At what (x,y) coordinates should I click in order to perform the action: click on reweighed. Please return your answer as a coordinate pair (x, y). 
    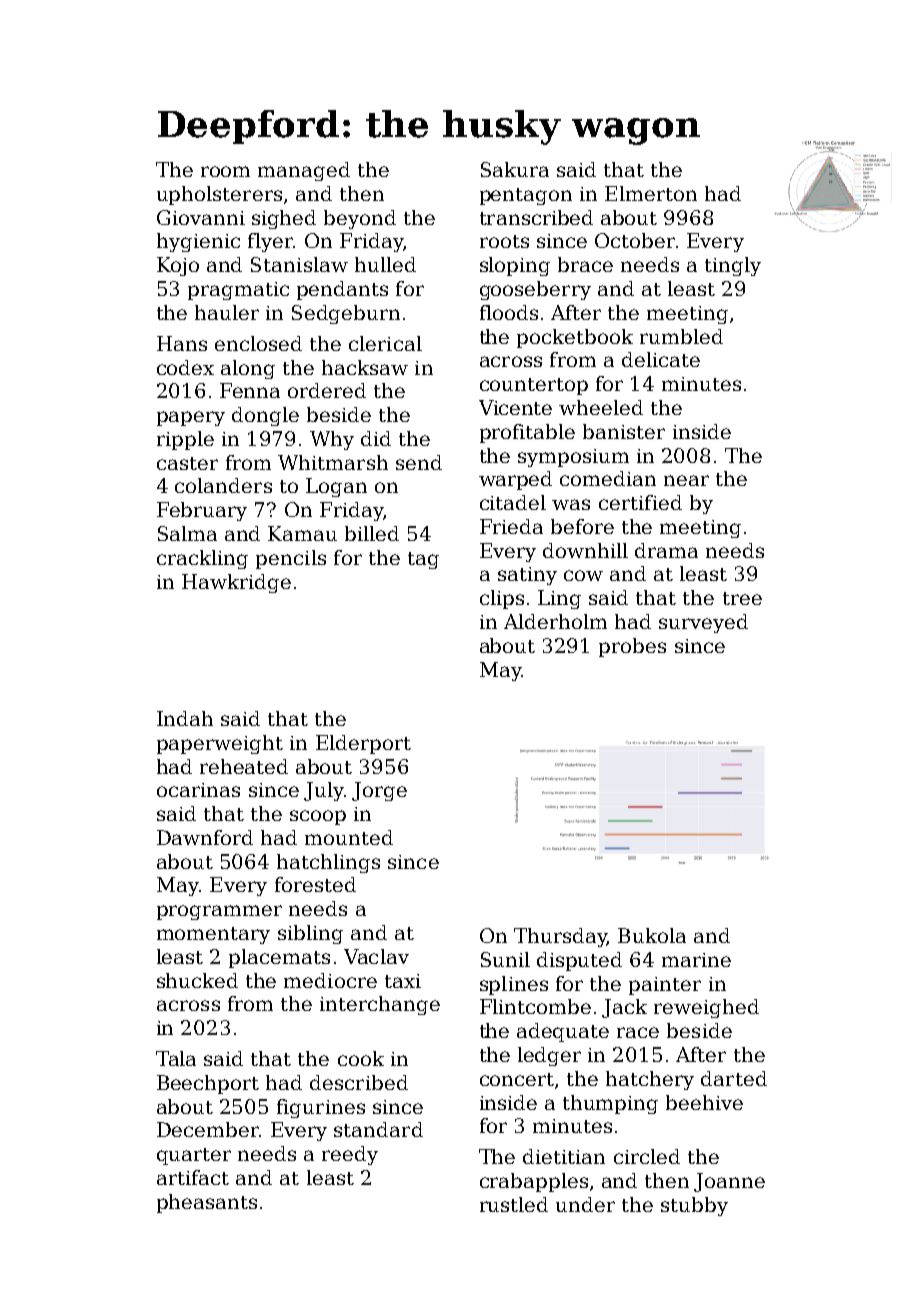
    Looking at the image, I should click on (706, 1008).
